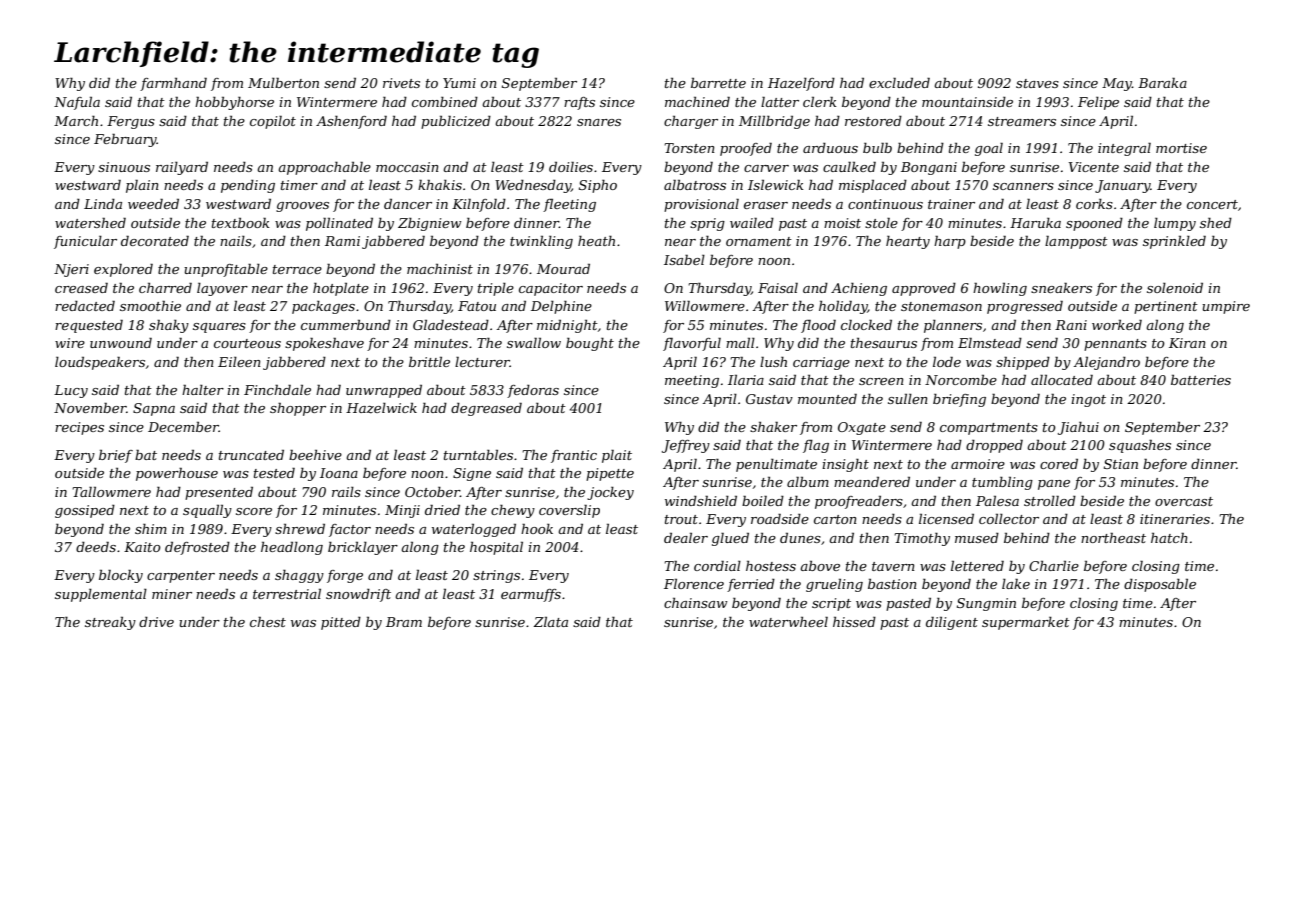  Describe the element at coordinates (339, 224) in the page. I see `pollinated` at that location.
